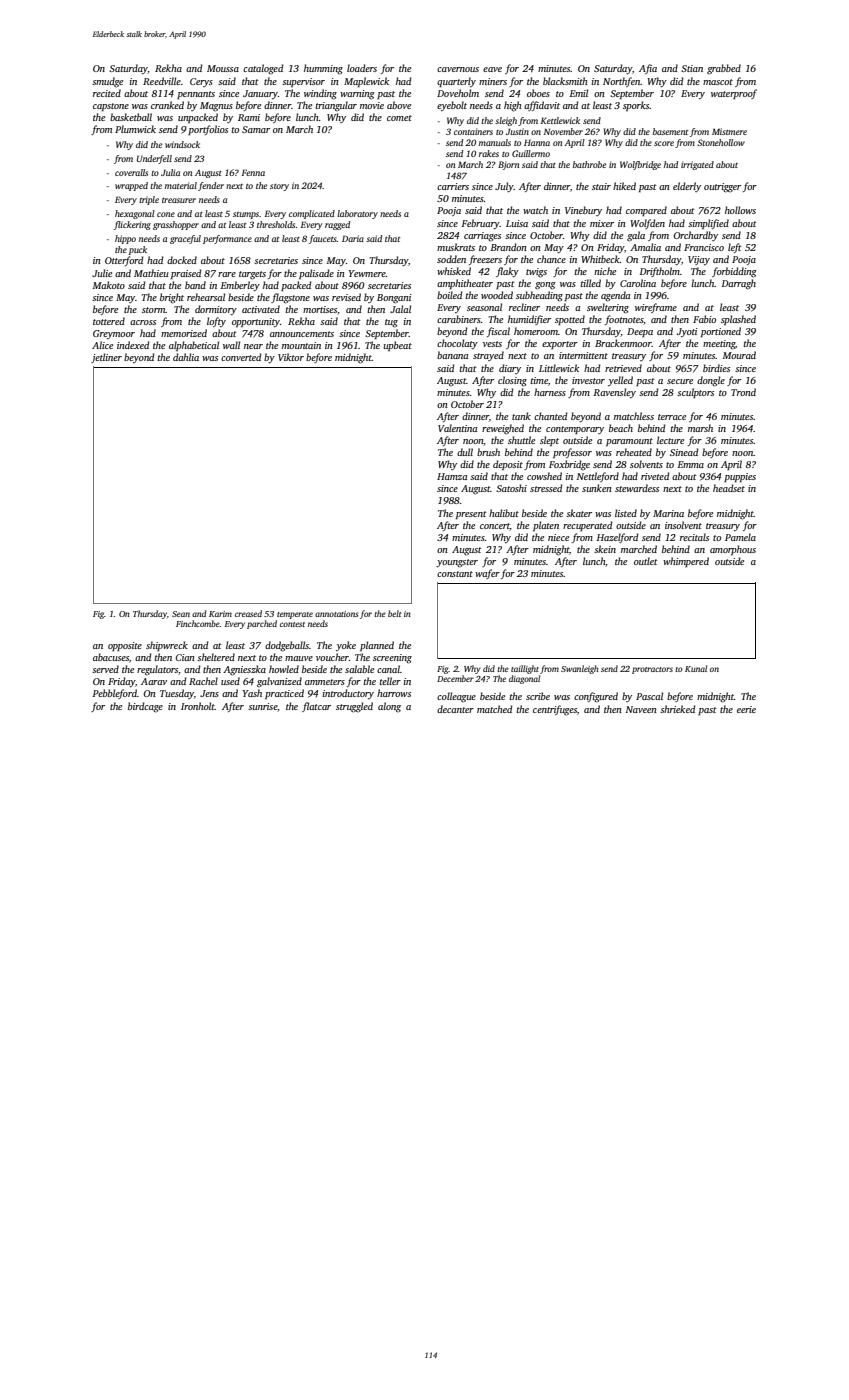  What do you see at coordinates (695, 393) in the screenshot?
I see `sculptors` at bounding box center [695, 393].
